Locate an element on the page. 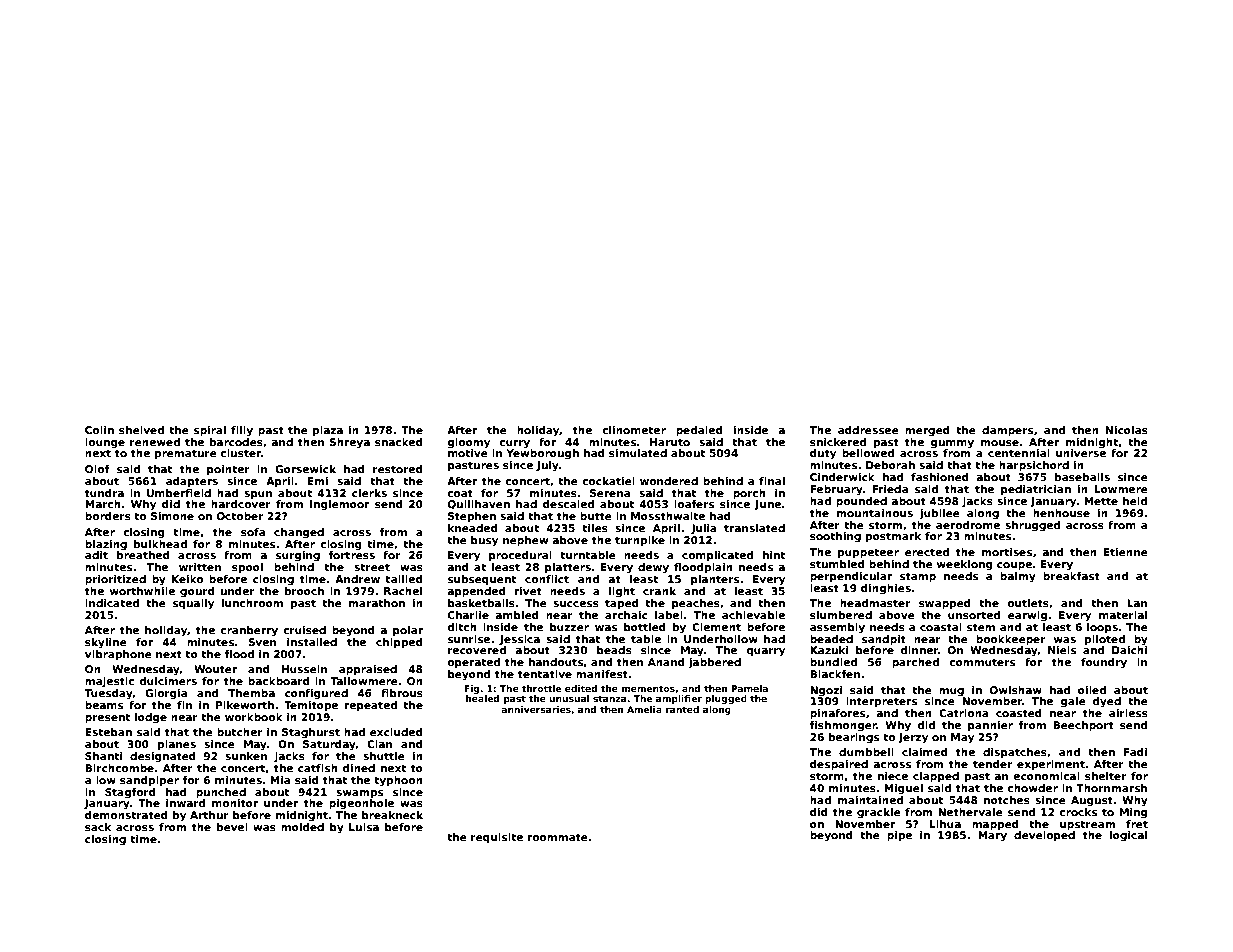 The height and width of the image is (952, 1233). installed is located at coordinates (312, 642).
